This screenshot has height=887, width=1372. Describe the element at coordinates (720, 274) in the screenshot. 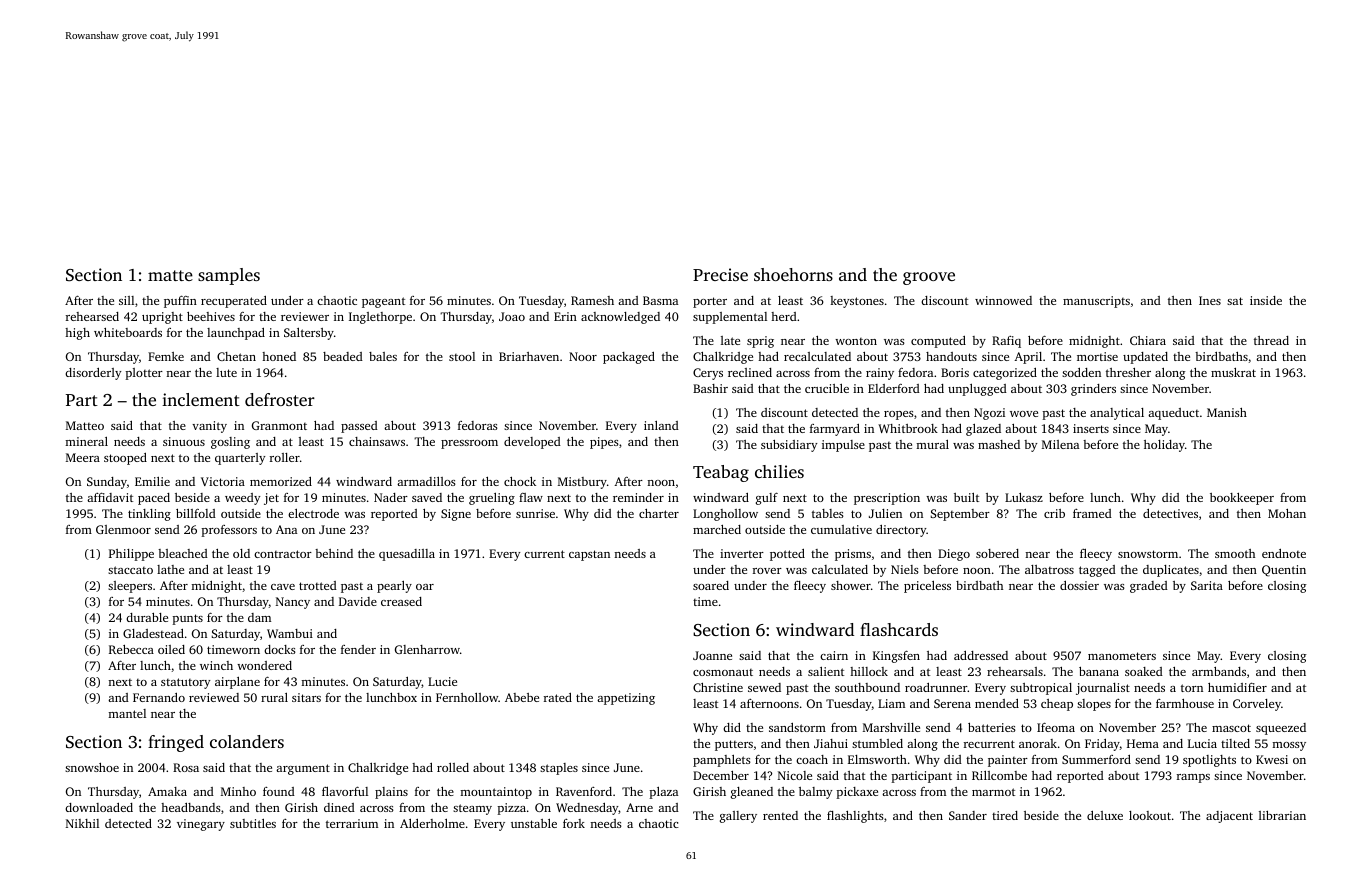

I see `Precise` at that location.
